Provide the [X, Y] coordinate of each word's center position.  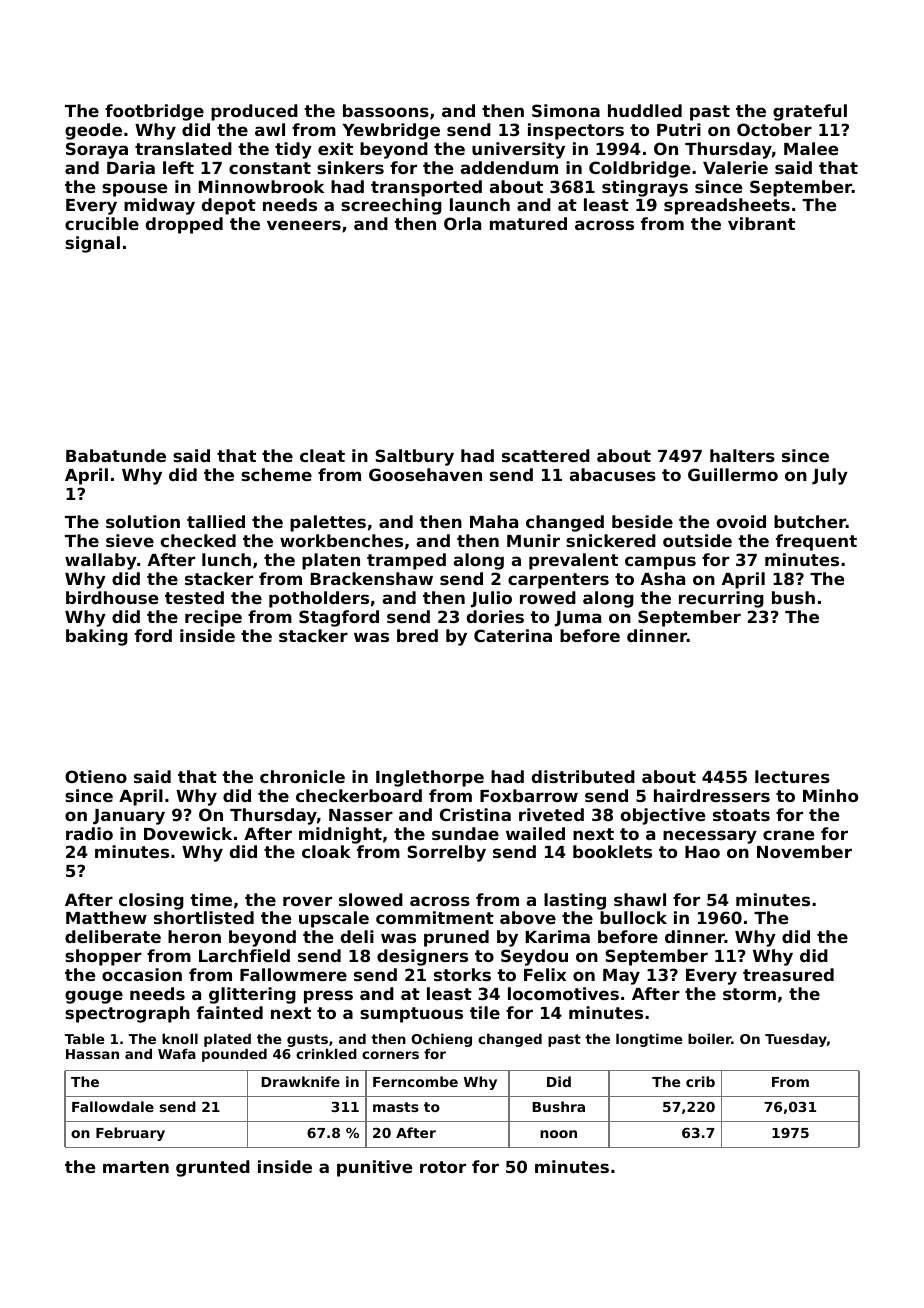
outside [697, 540]
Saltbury [414, 457]
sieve [130, 540]
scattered [546, 455]
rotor [443, 1167]
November [804, 851]
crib [700, 1081]
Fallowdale [113, 1106]
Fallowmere [293, 974]
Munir [533, 540]
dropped [184, 225]
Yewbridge [391, 131]
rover [307, 901]
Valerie [735, 167]
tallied [216, 521]
